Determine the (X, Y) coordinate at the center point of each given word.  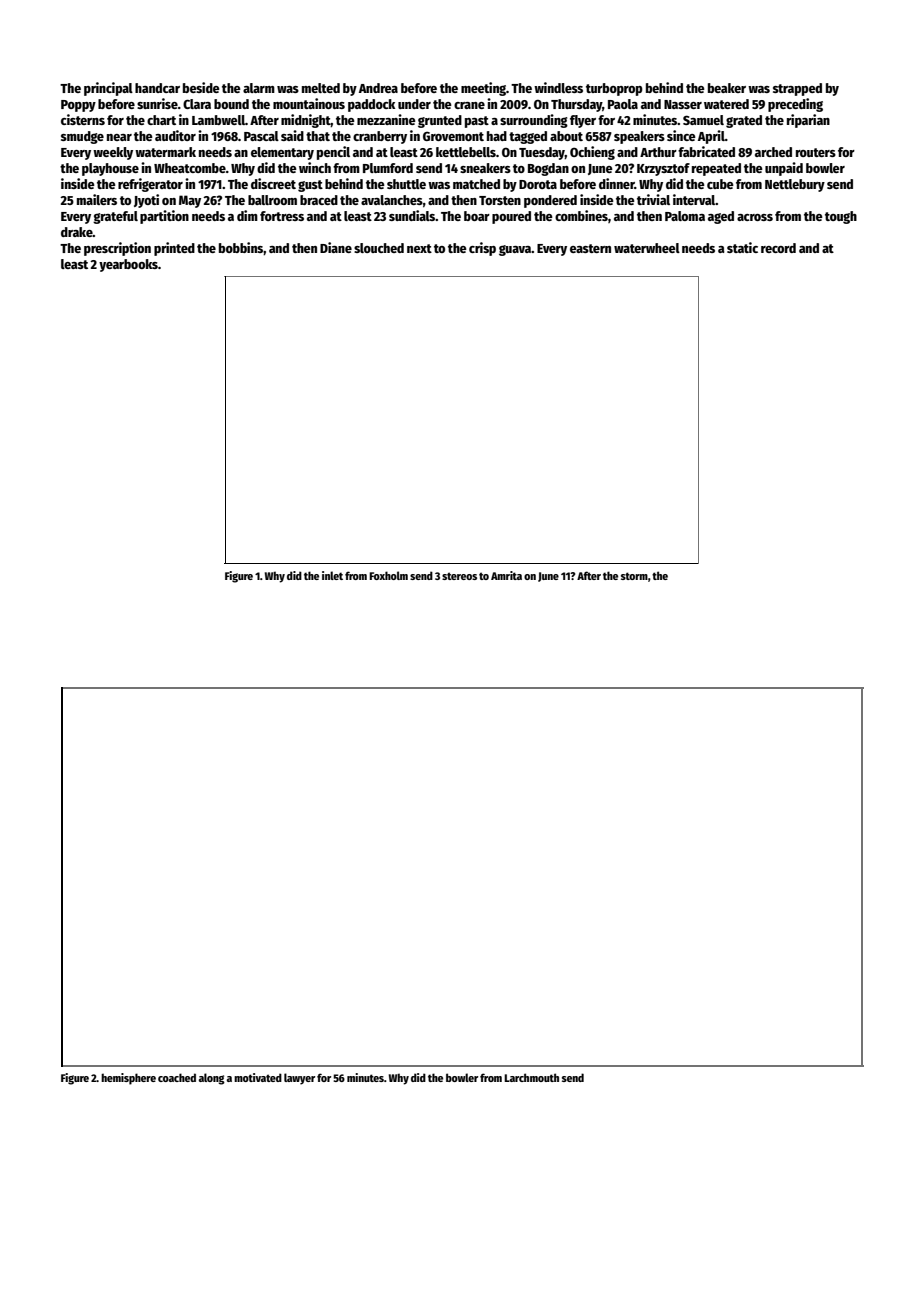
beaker (727, 88)
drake (77, 232)
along (212, 1079)
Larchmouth (531, 1077)
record (778, 248)
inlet (332, 575)
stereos (459, 576)
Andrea (378, 88)
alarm (259, 88)
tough (841, 217)
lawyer (299, 1079)
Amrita (506, 575)
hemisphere (128, 1079)
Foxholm (388, 575)
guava (515, 250)
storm (634, 576)
